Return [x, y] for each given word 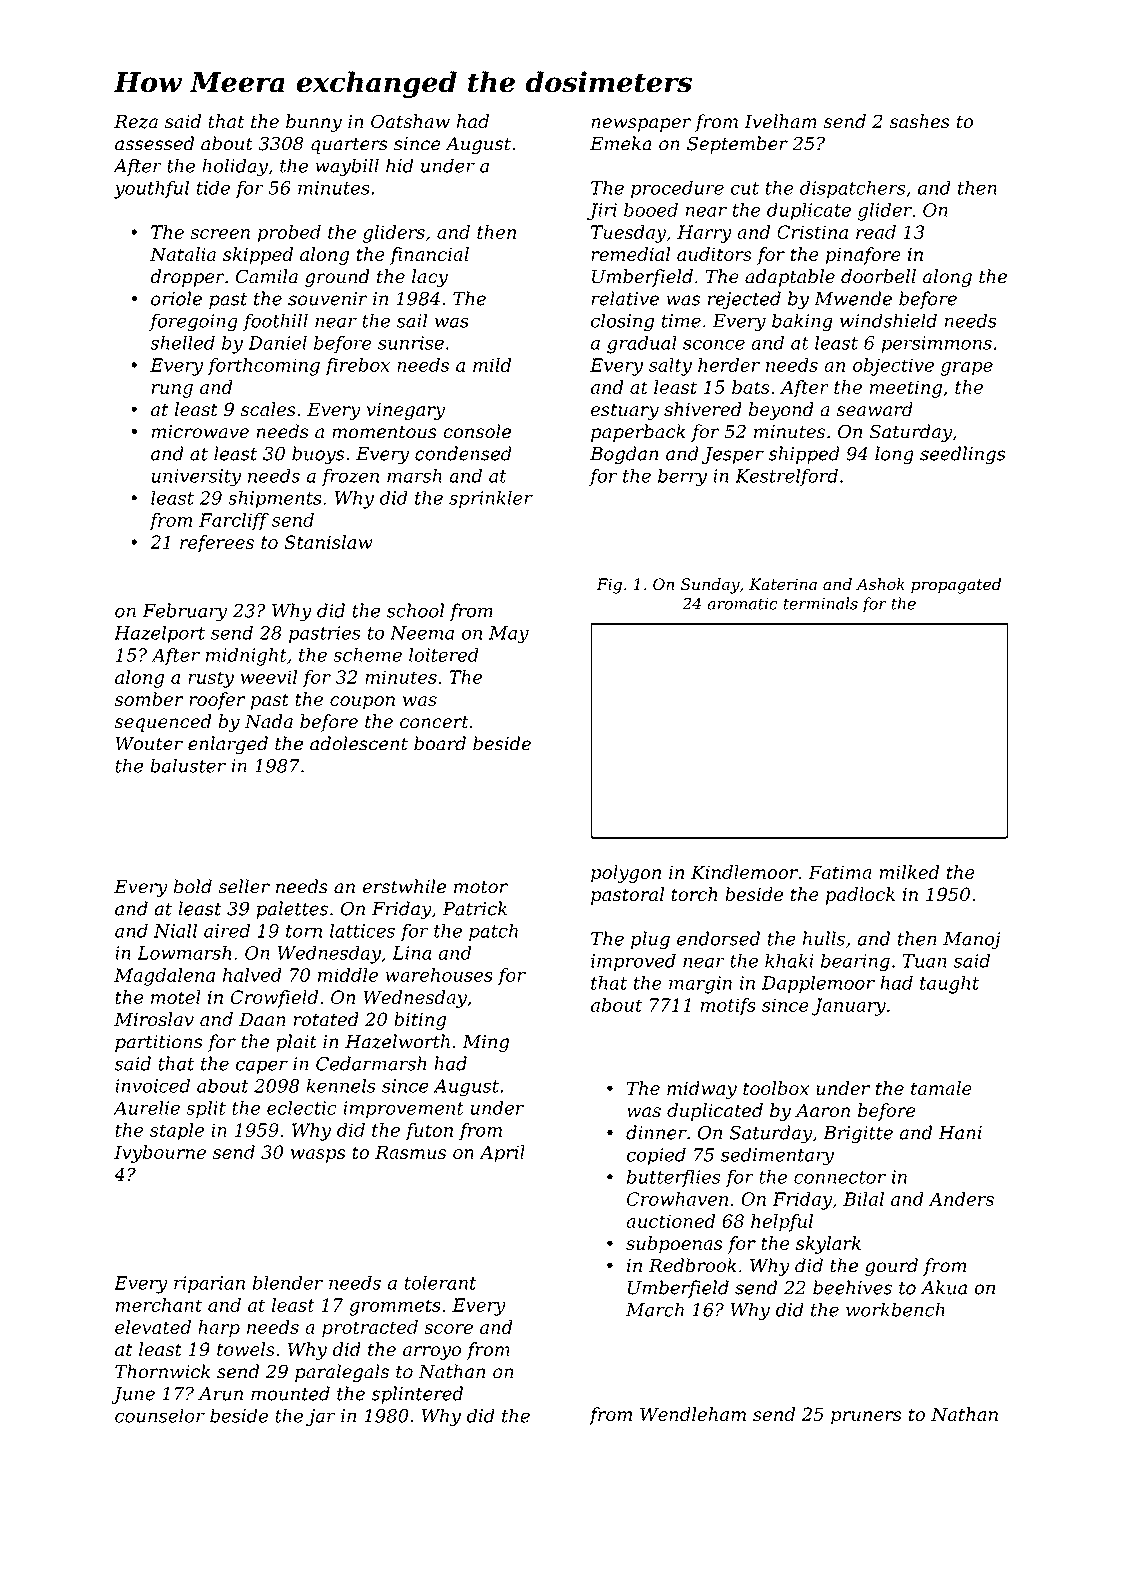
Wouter [149, 744]
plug [650, 940]
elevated [153, 1327]
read [876, 232]
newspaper [641, 125]
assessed [154, 143]
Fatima [840, 872]
